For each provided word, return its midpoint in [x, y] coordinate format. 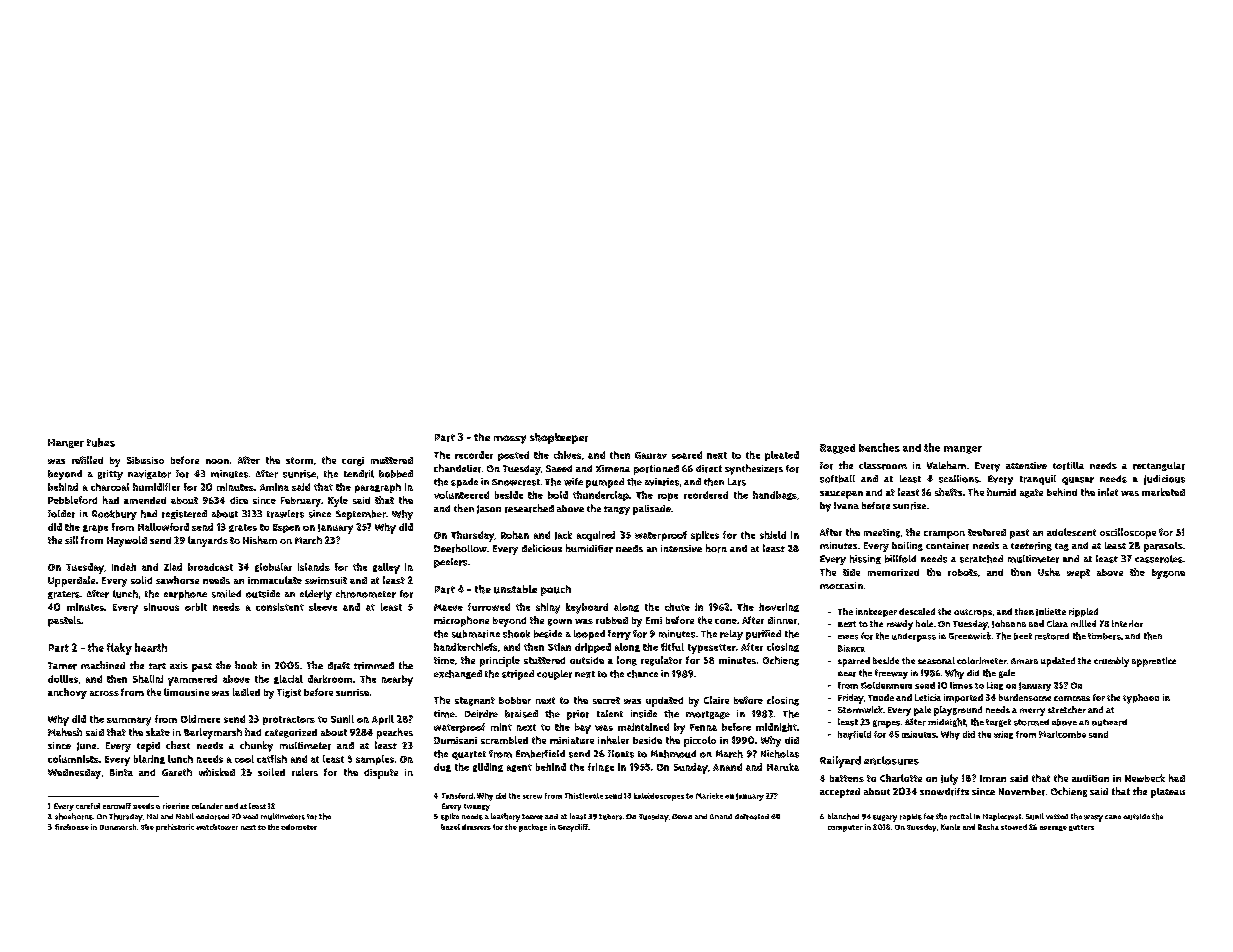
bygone [1168, 574]
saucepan [841, 495]
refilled [87, 460]
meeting [882, 533]
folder [61, 514]
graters [64, 595]
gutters [1081, 828]
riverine [176, 806]
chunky [256, 746]
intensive [681, 548]
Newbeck [1145, 778]
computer [845, 828]
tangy [617, 510]
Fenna [703, 727]
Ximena [613, 468]
